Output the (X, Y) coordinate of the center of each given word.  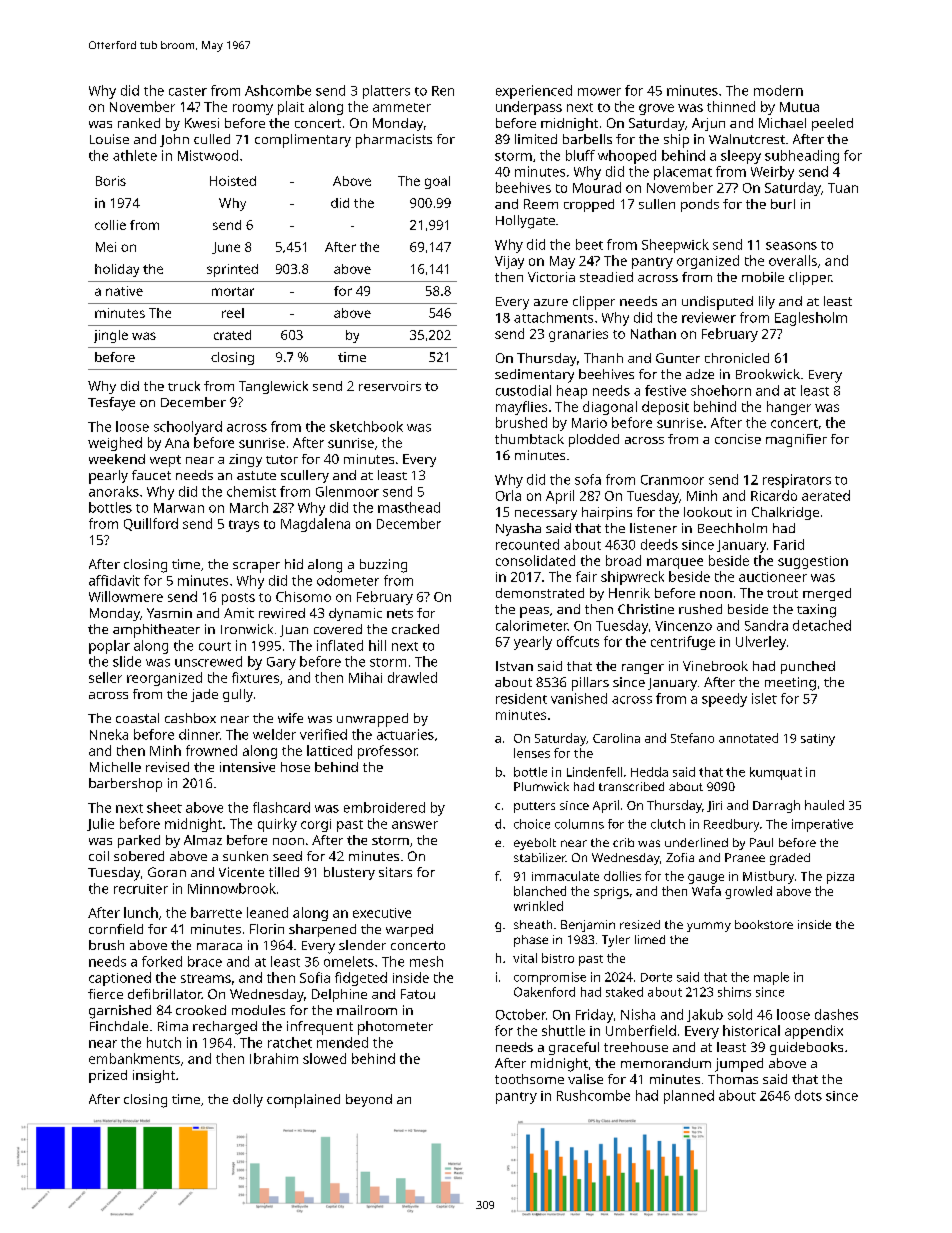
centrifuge (683, 643)
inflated (340, 645)
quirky (277, 825)
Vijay (509, 262)
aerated (826, 495)
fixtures (255, 677)
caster (188, 91)
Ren (443, 91)
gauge (706, 879)
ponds (700, 205)
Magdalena (315, 525)
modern (778, 90)
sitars (395, 872)
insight (154, 1076)
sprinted (232, 270)
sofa (588, 479)
